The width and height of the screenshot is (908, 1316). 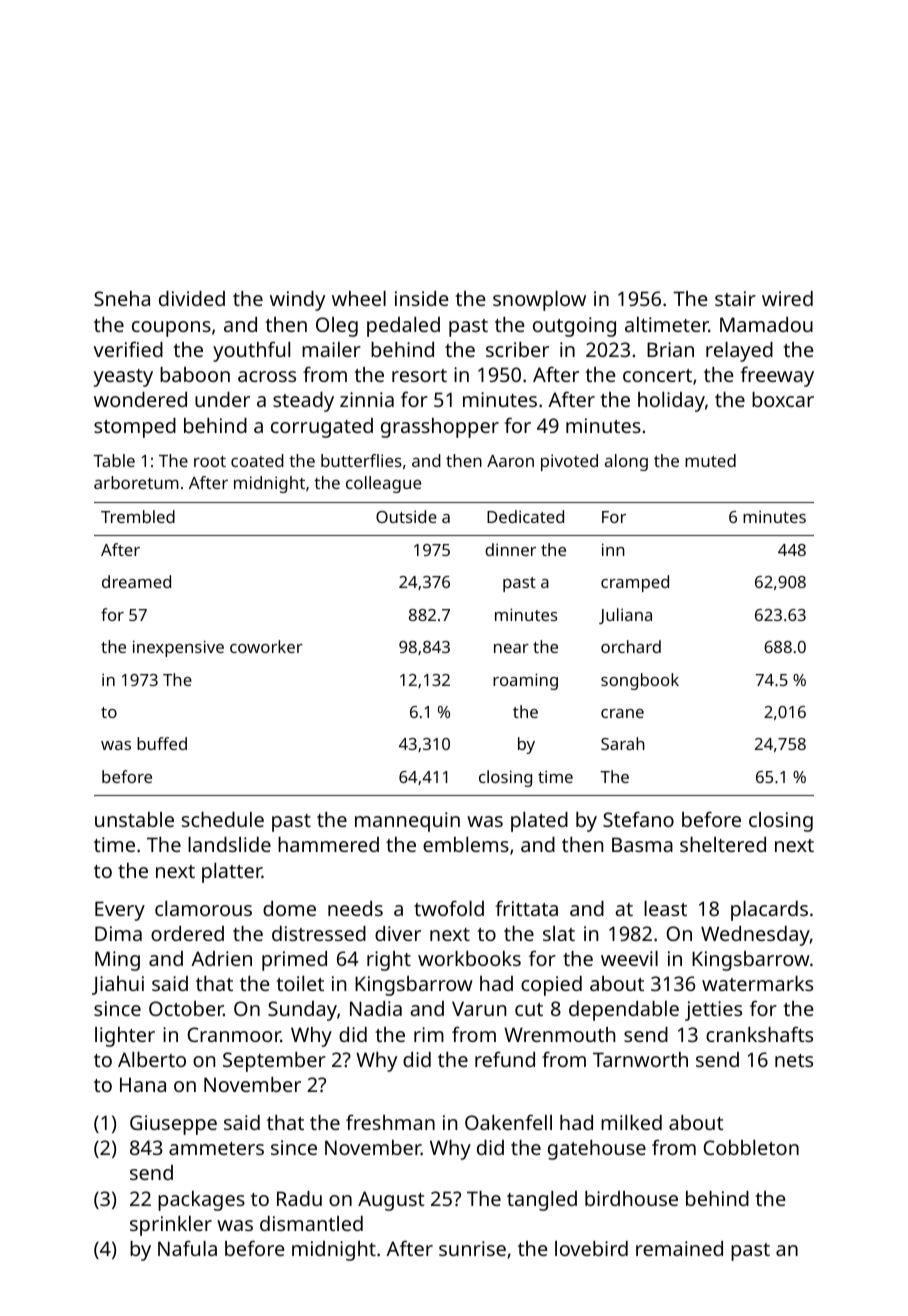 I want to click on platter, so click(x=232, y=873).
